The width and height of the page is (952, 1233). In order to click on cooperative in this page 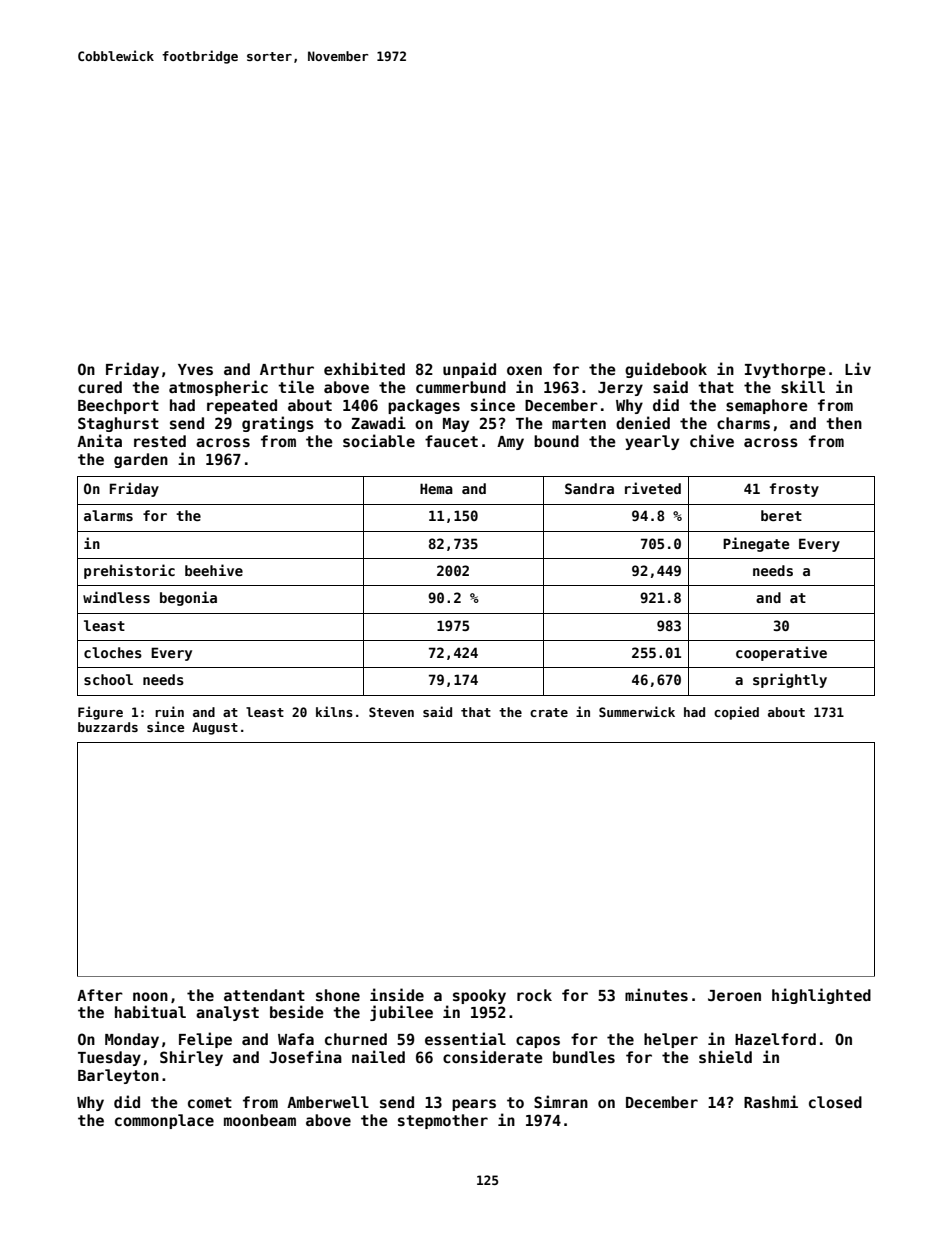, I will do `click(781, 653)`.
